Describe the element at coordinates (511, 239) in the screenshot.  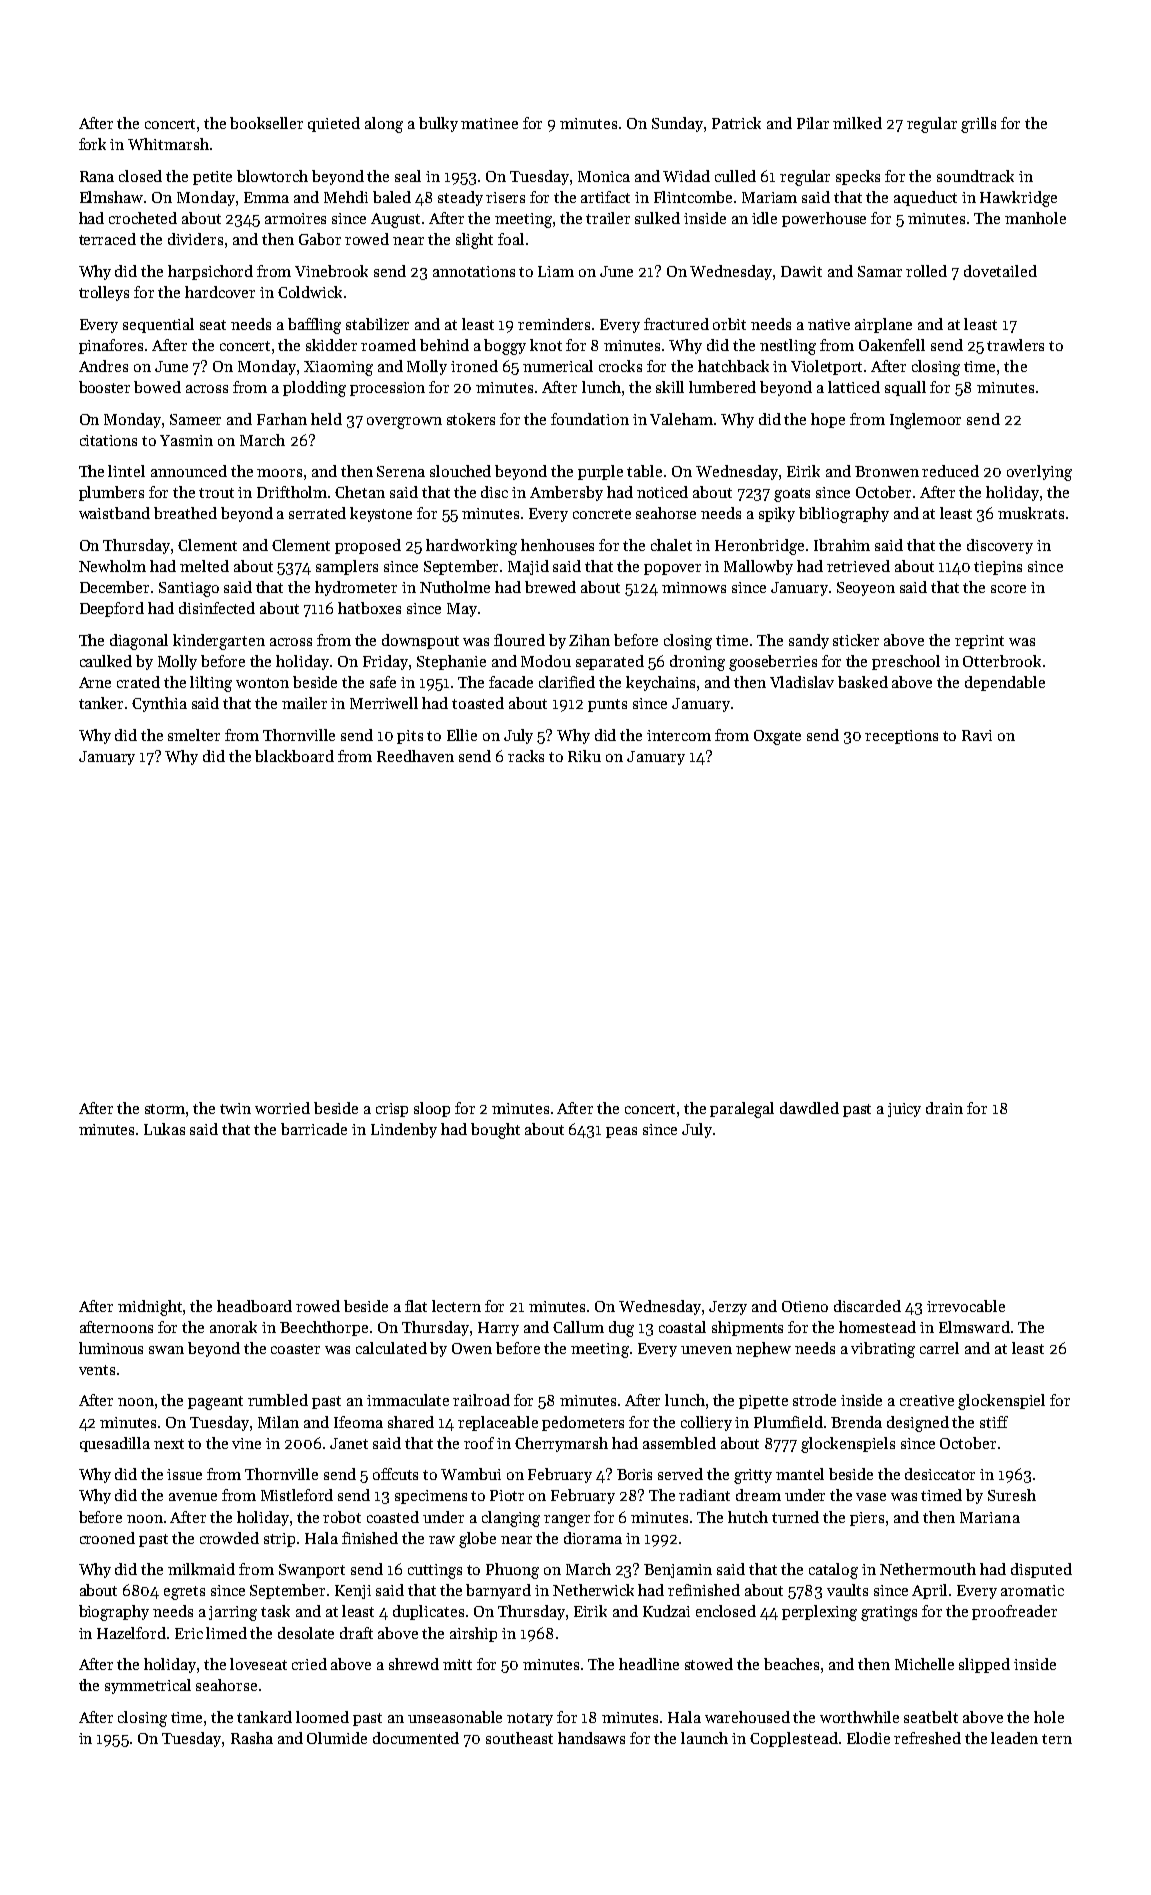
I see `foal` at that location.
